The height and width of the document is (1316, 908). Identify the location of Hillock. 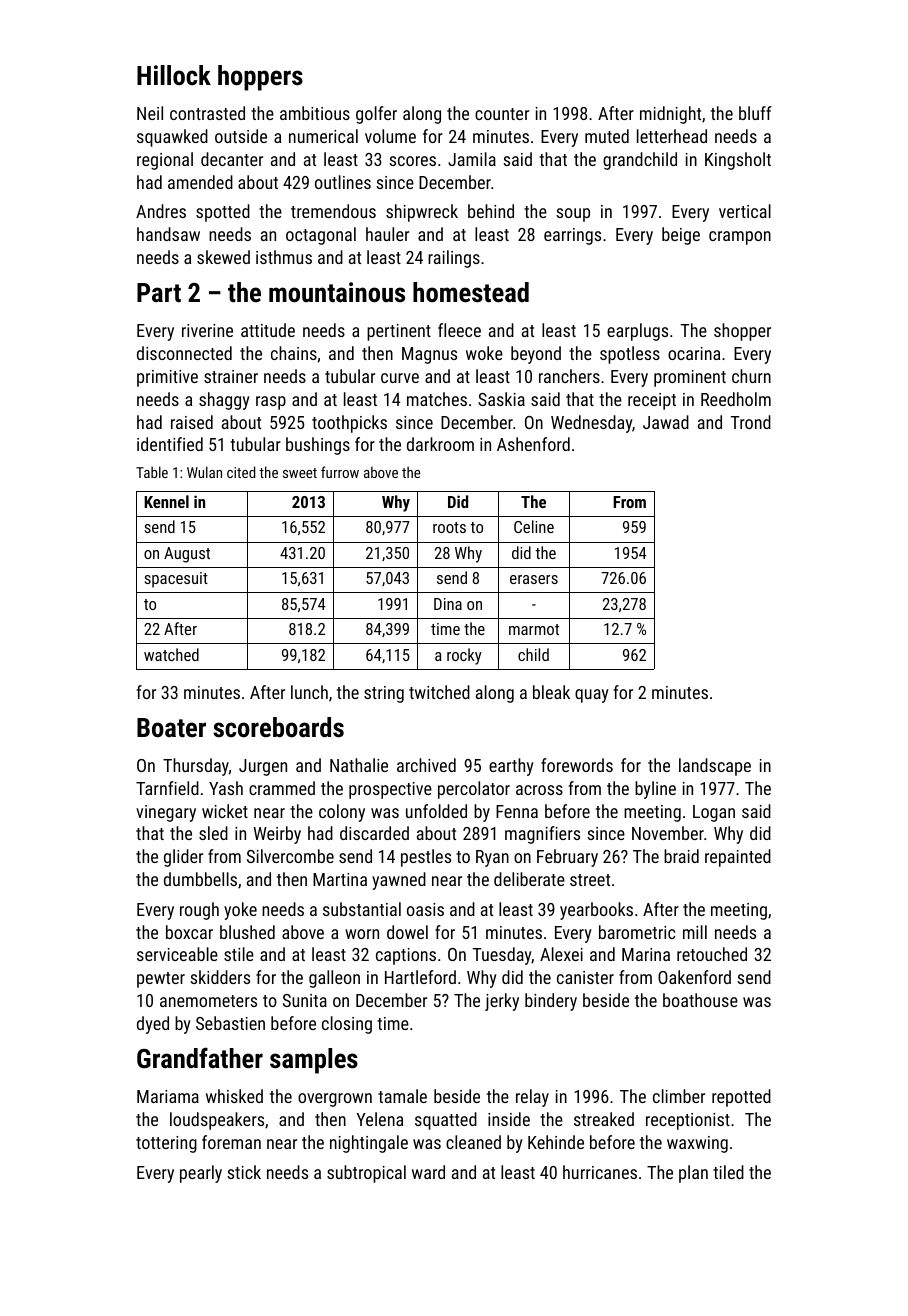
(174, 75).
